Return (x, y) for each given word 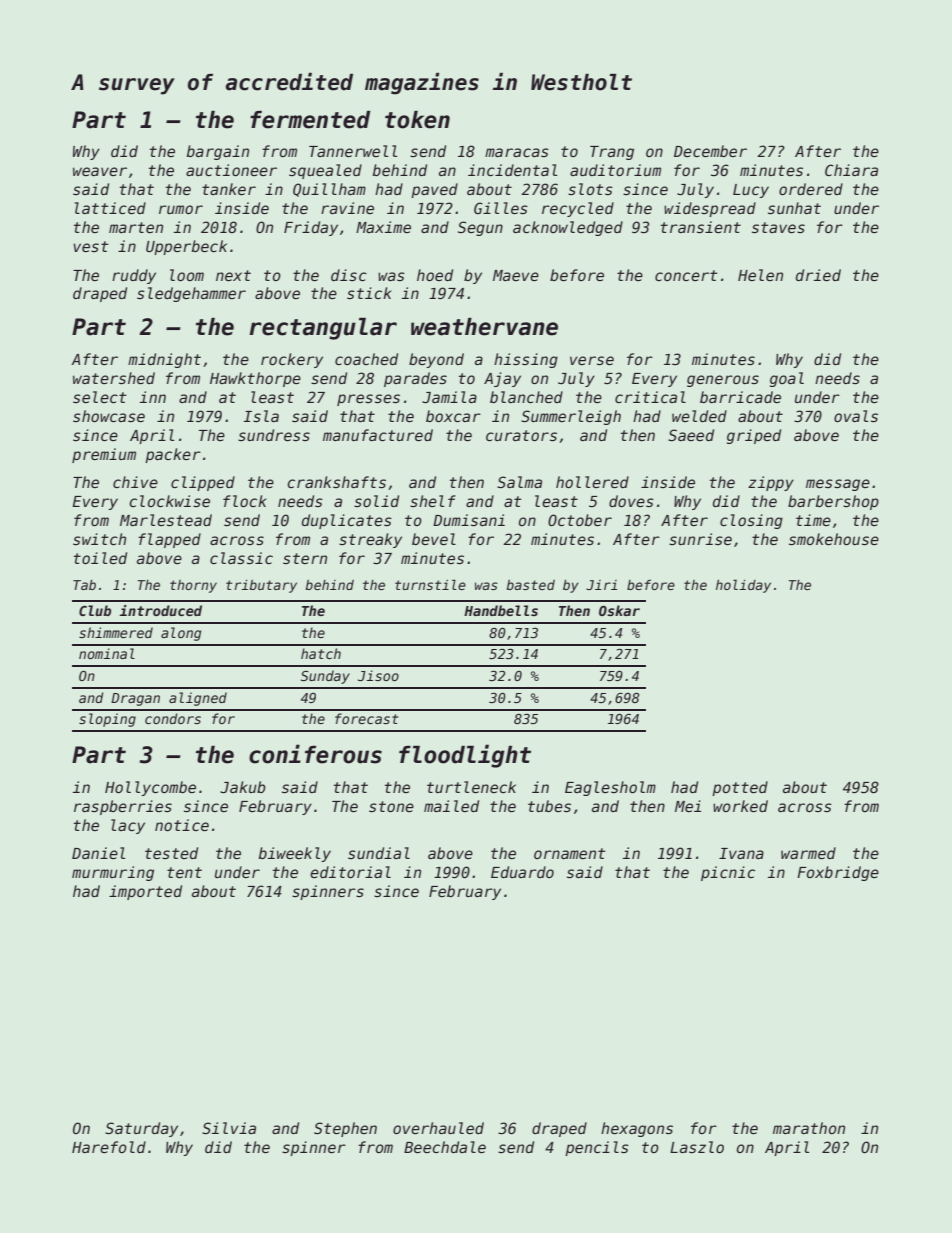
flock (244, 501)
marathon (809, 1128)
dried (818, 275)
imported (145, 892)
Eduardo (522, 872)
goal (787, 379)
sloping (107, 720)
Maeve (516, 275)
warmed (808, 853)
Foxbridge (838, 873)
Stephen (345, 1129)
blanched (526, 397)
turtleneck (471, 787)
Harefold (109, 1147)
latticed (110, 208)
